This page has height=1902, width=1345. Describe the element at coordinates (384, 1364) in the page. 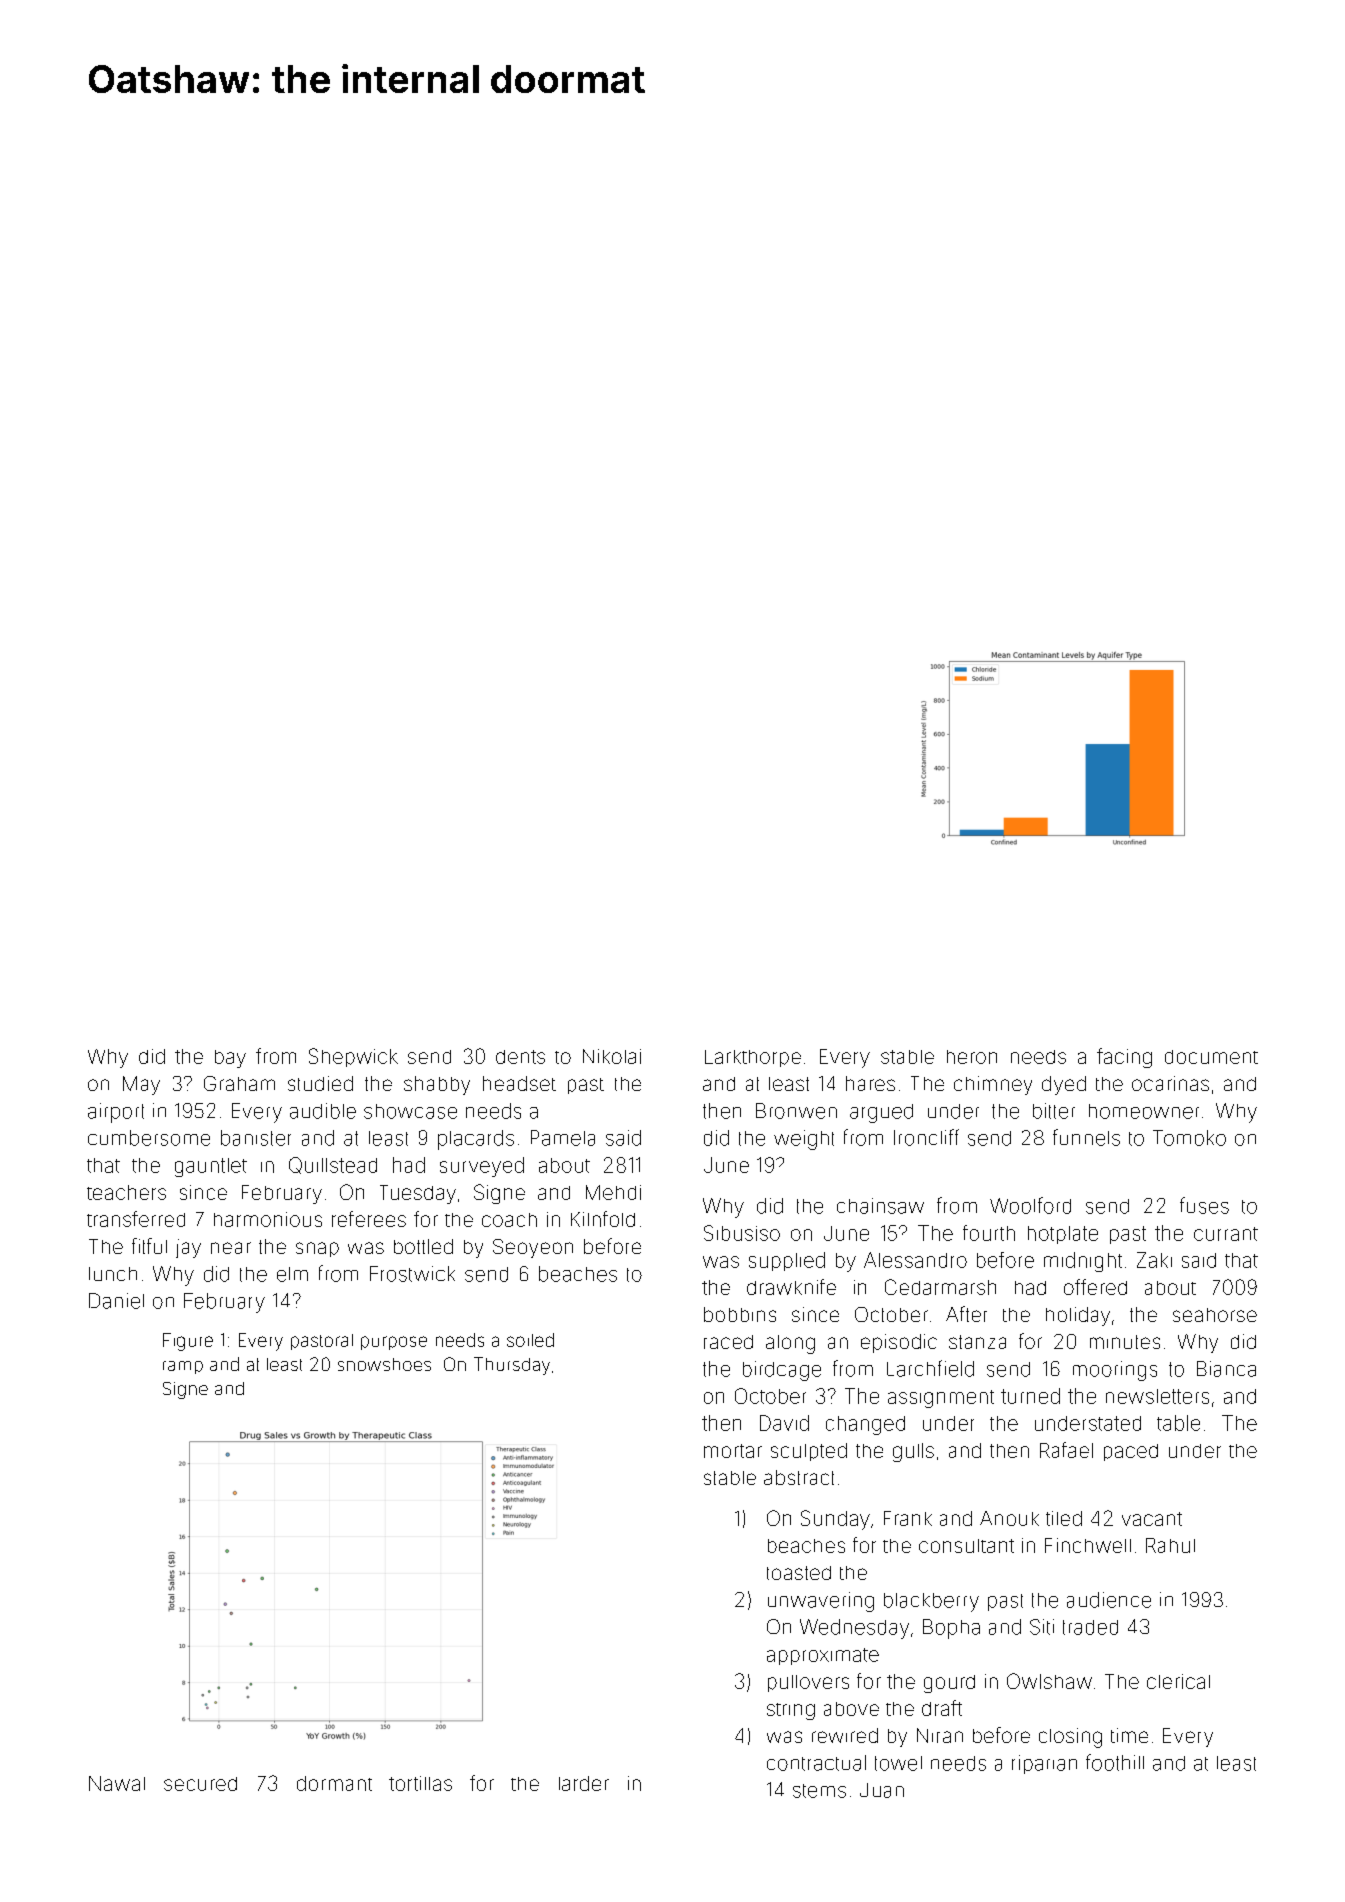

I see `snowshoes` at that location.
